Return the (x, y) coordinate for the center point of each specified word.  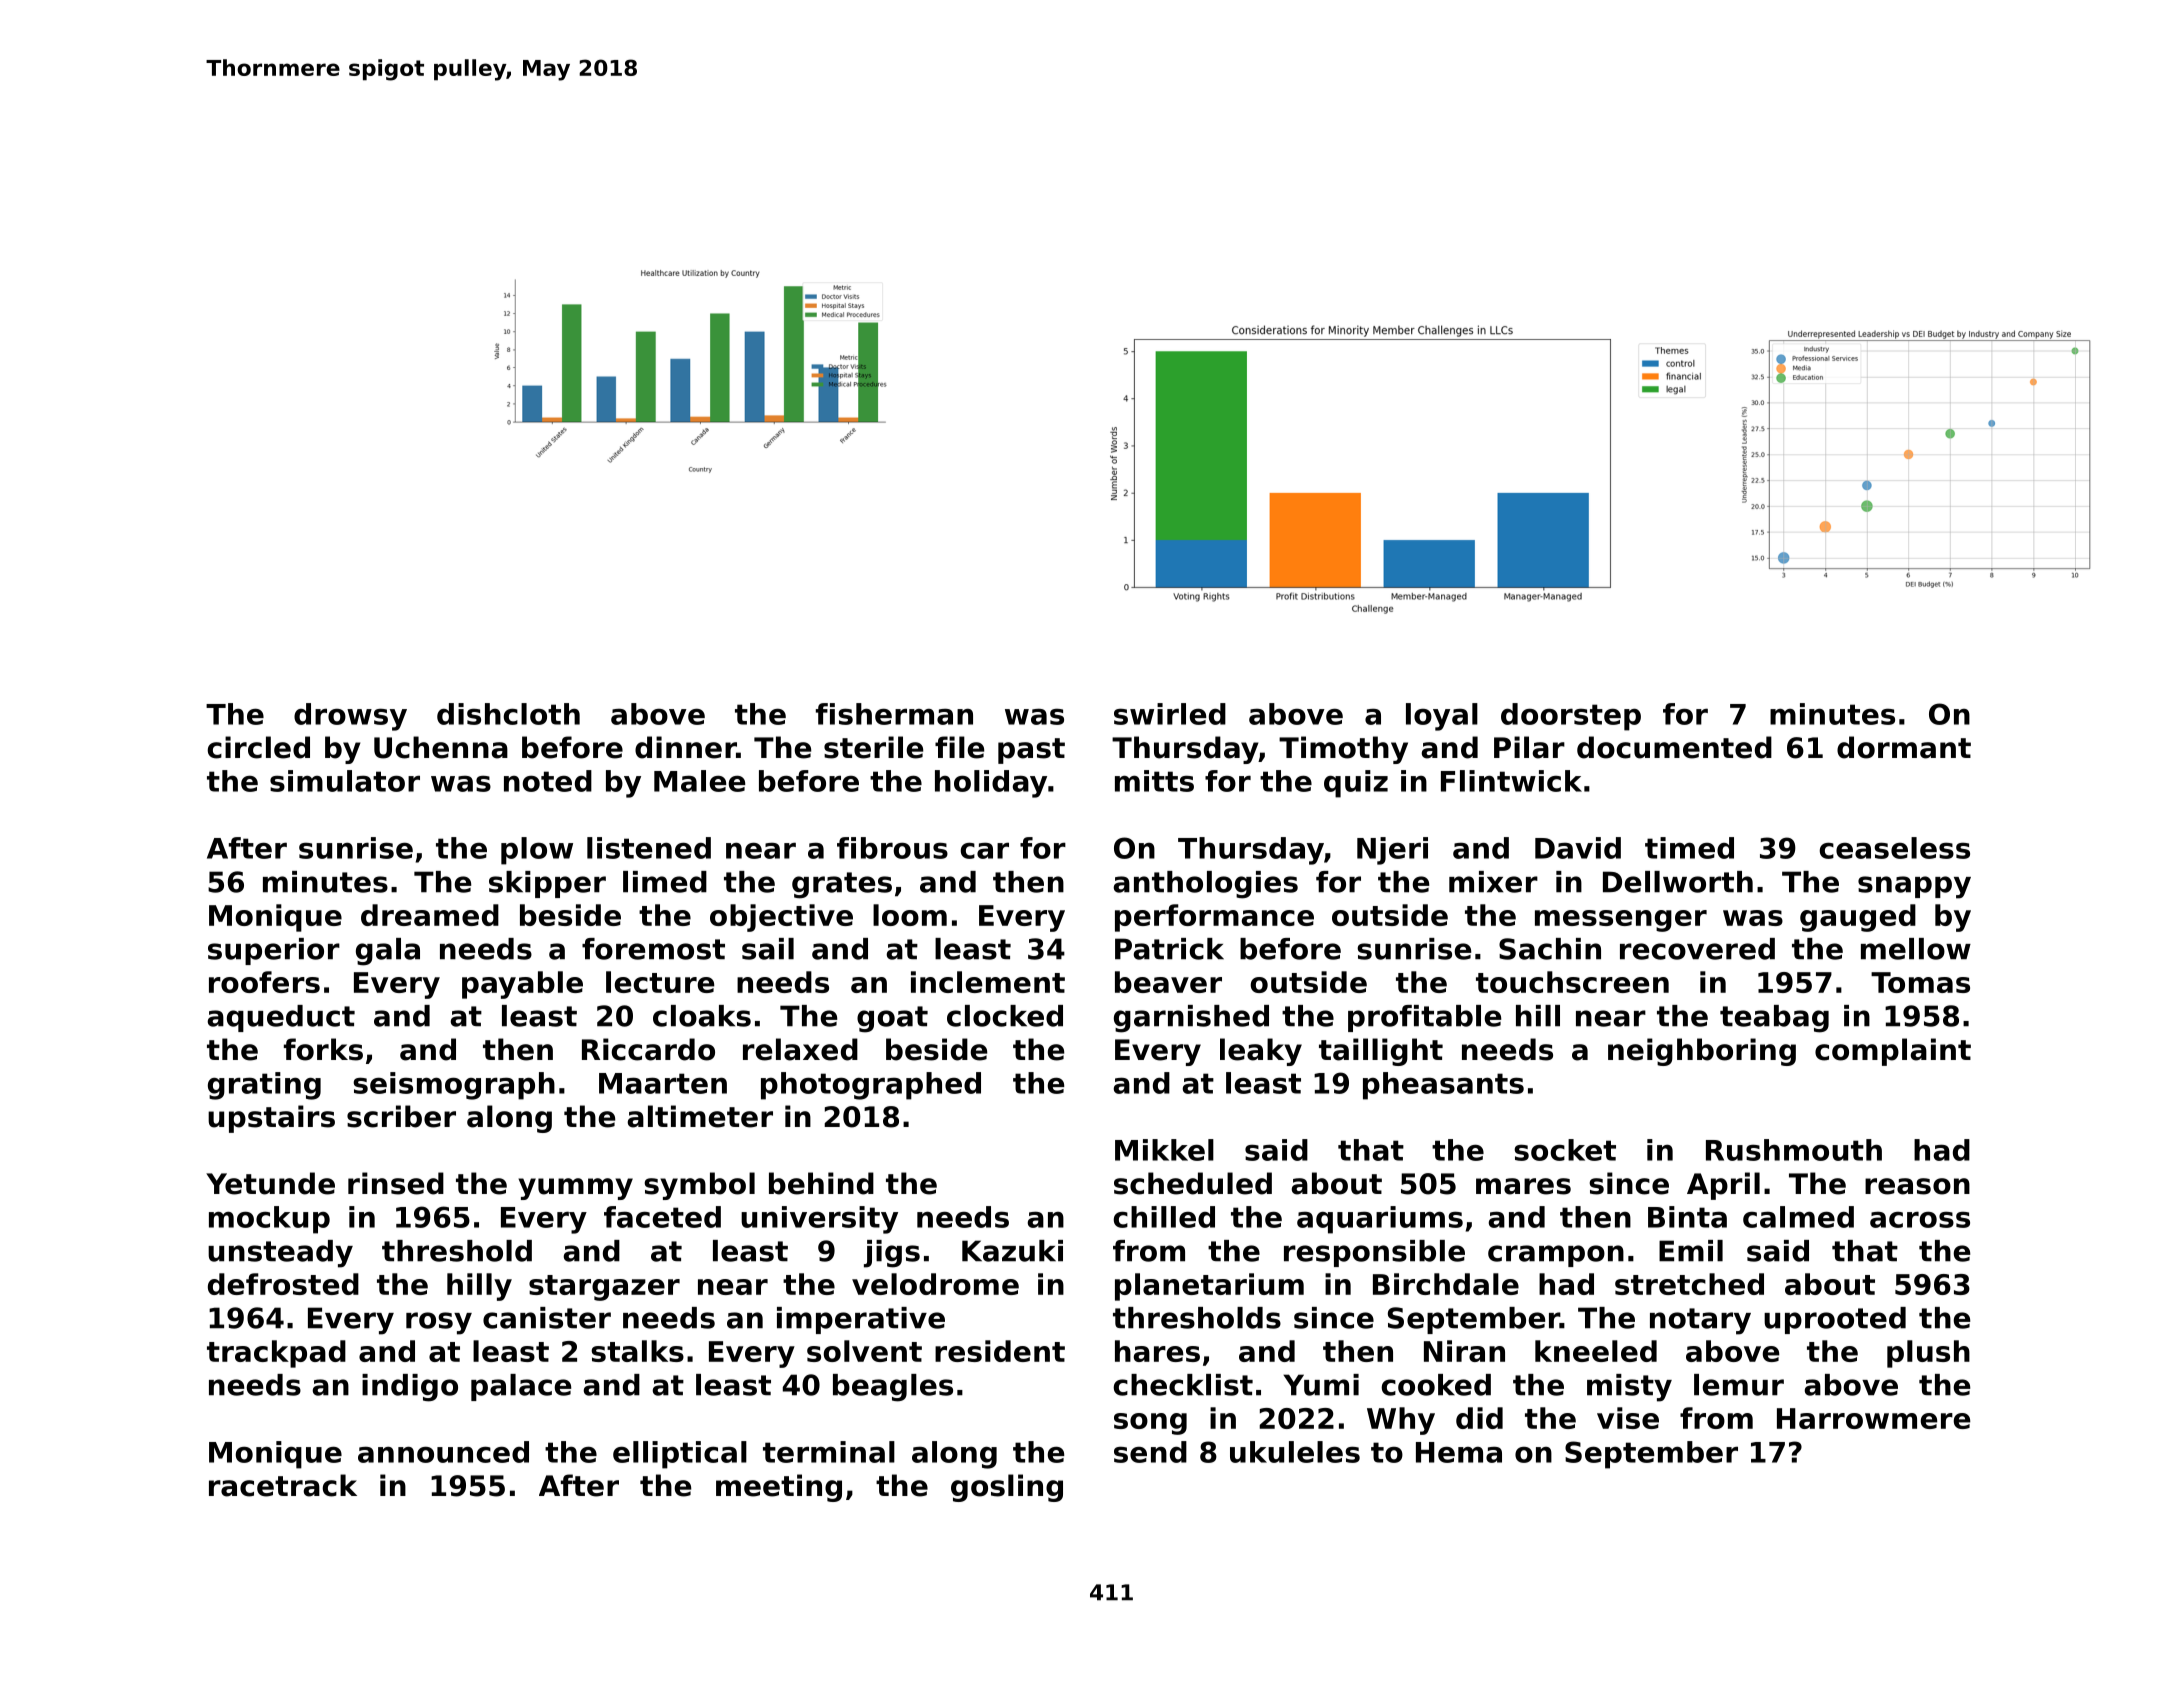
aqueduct (281, 1018)
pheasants (1443, 1086)
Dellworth (1678, 882)
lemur (1739, 1385)
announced (443, 1452)
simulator (345, 781)
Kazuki (1012, 1251)
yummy (575, 1189)
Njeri (1392, 851)
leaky (1261, 1052)
